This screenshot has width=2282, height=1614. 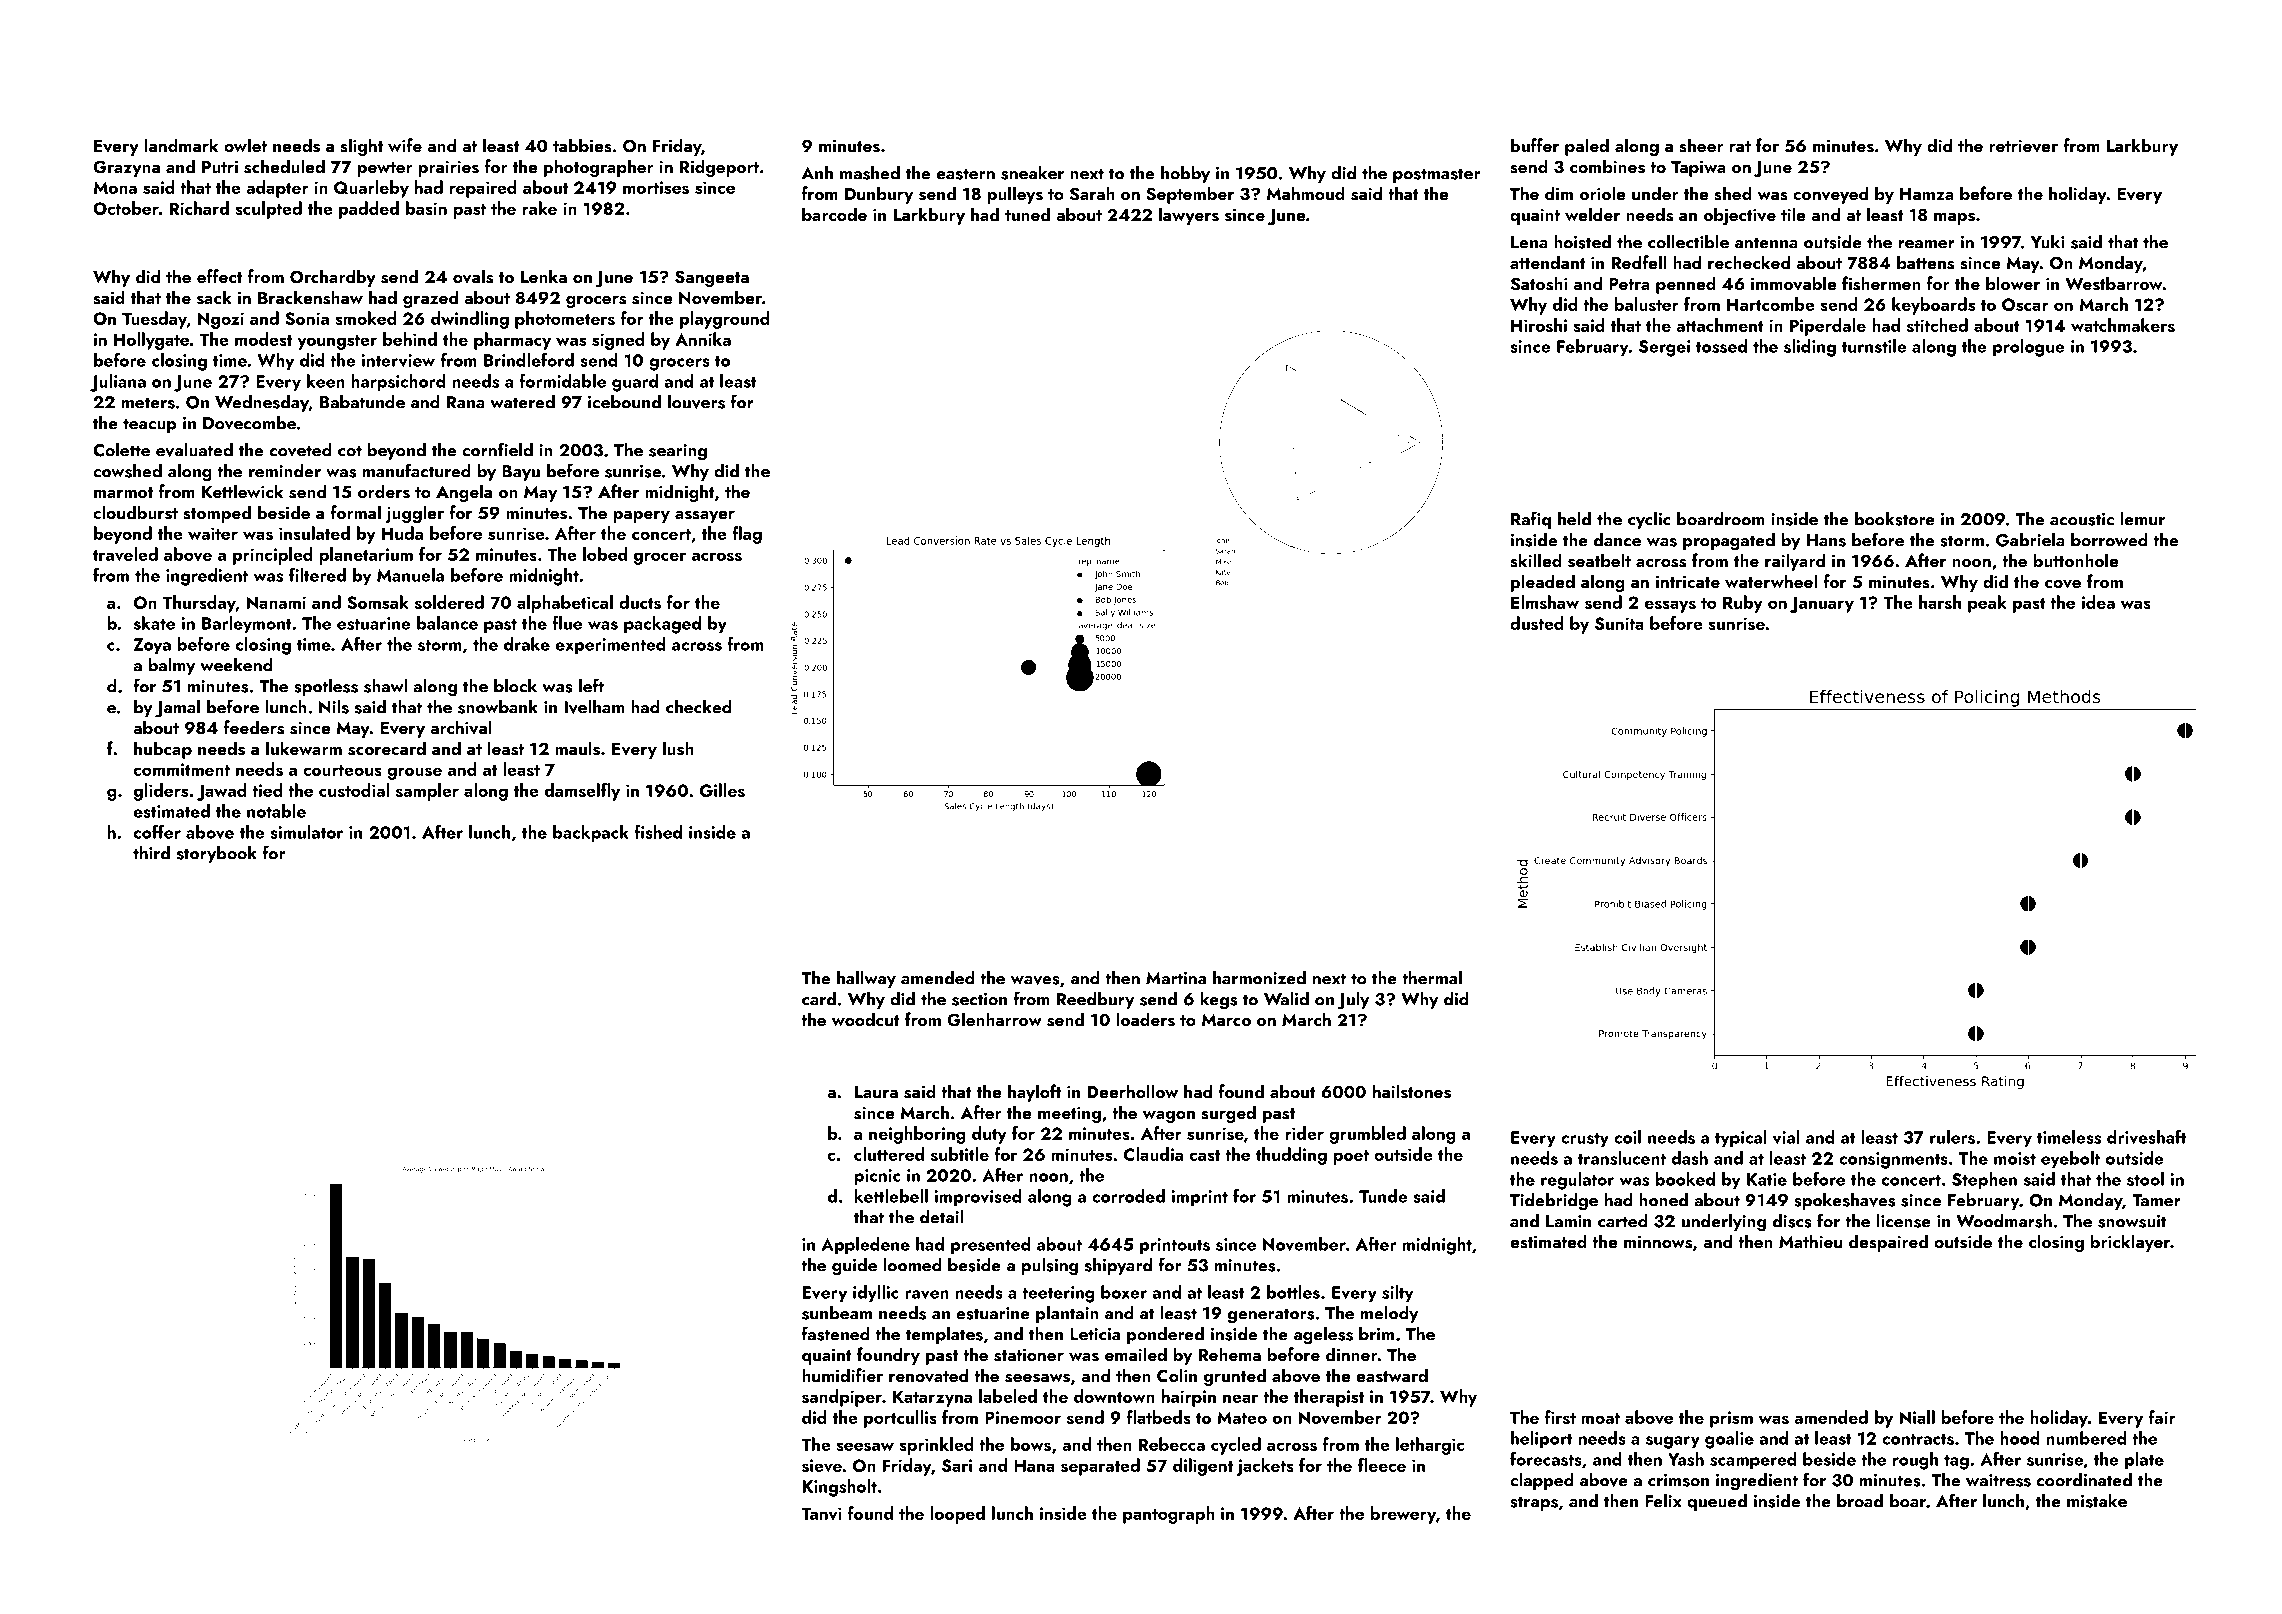 What do you see at coordinates (821, 1513) in the screenshot?
I see `Tanvi` at bounding box center [821, 1513].
